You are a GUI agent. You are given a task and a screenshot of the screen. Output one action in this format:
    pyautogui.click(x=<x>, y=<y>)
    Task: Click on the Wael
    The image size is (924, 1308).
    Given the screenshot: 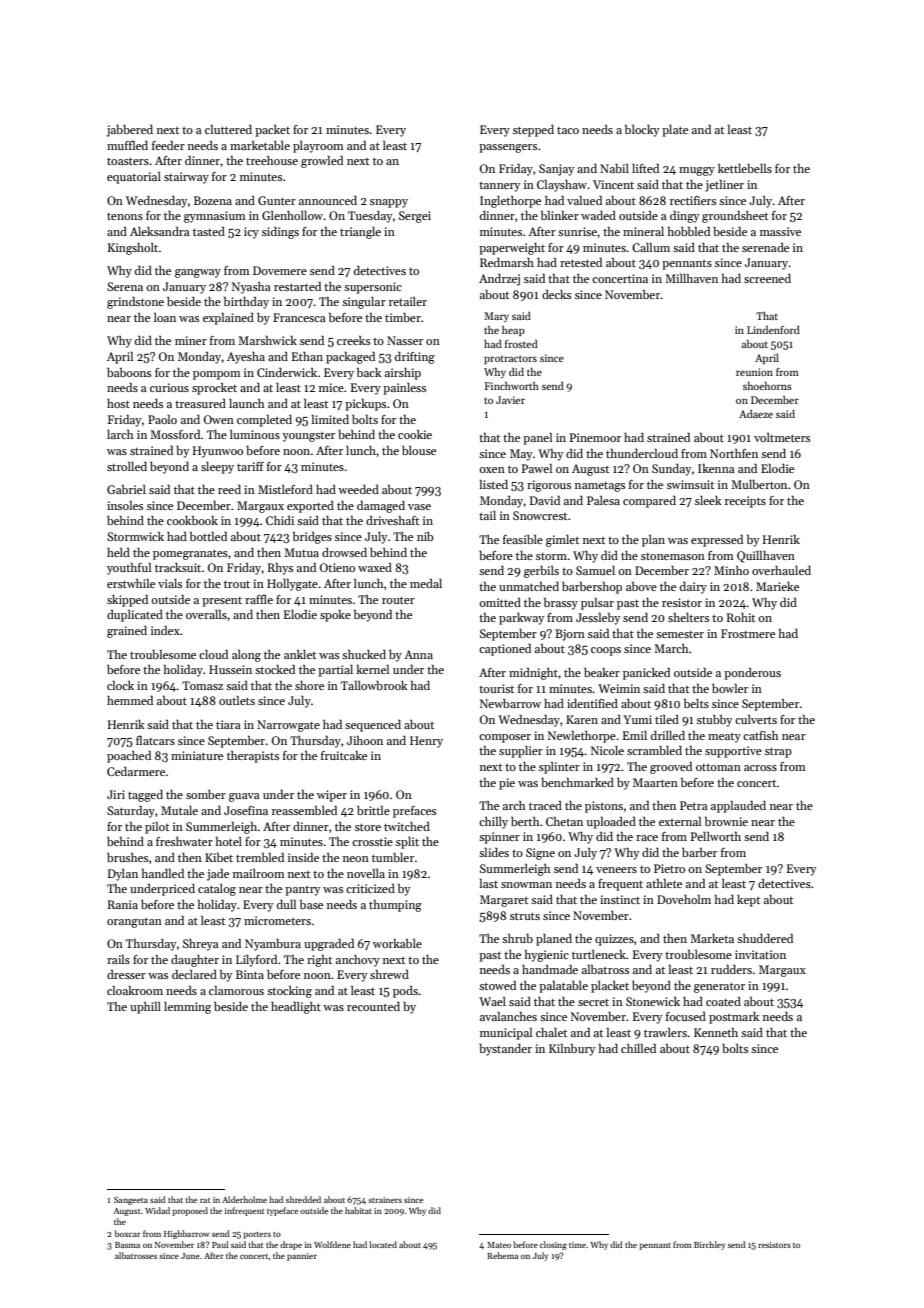 What is the action you would take?
    pyautogui.click(x=492, y=1001)
